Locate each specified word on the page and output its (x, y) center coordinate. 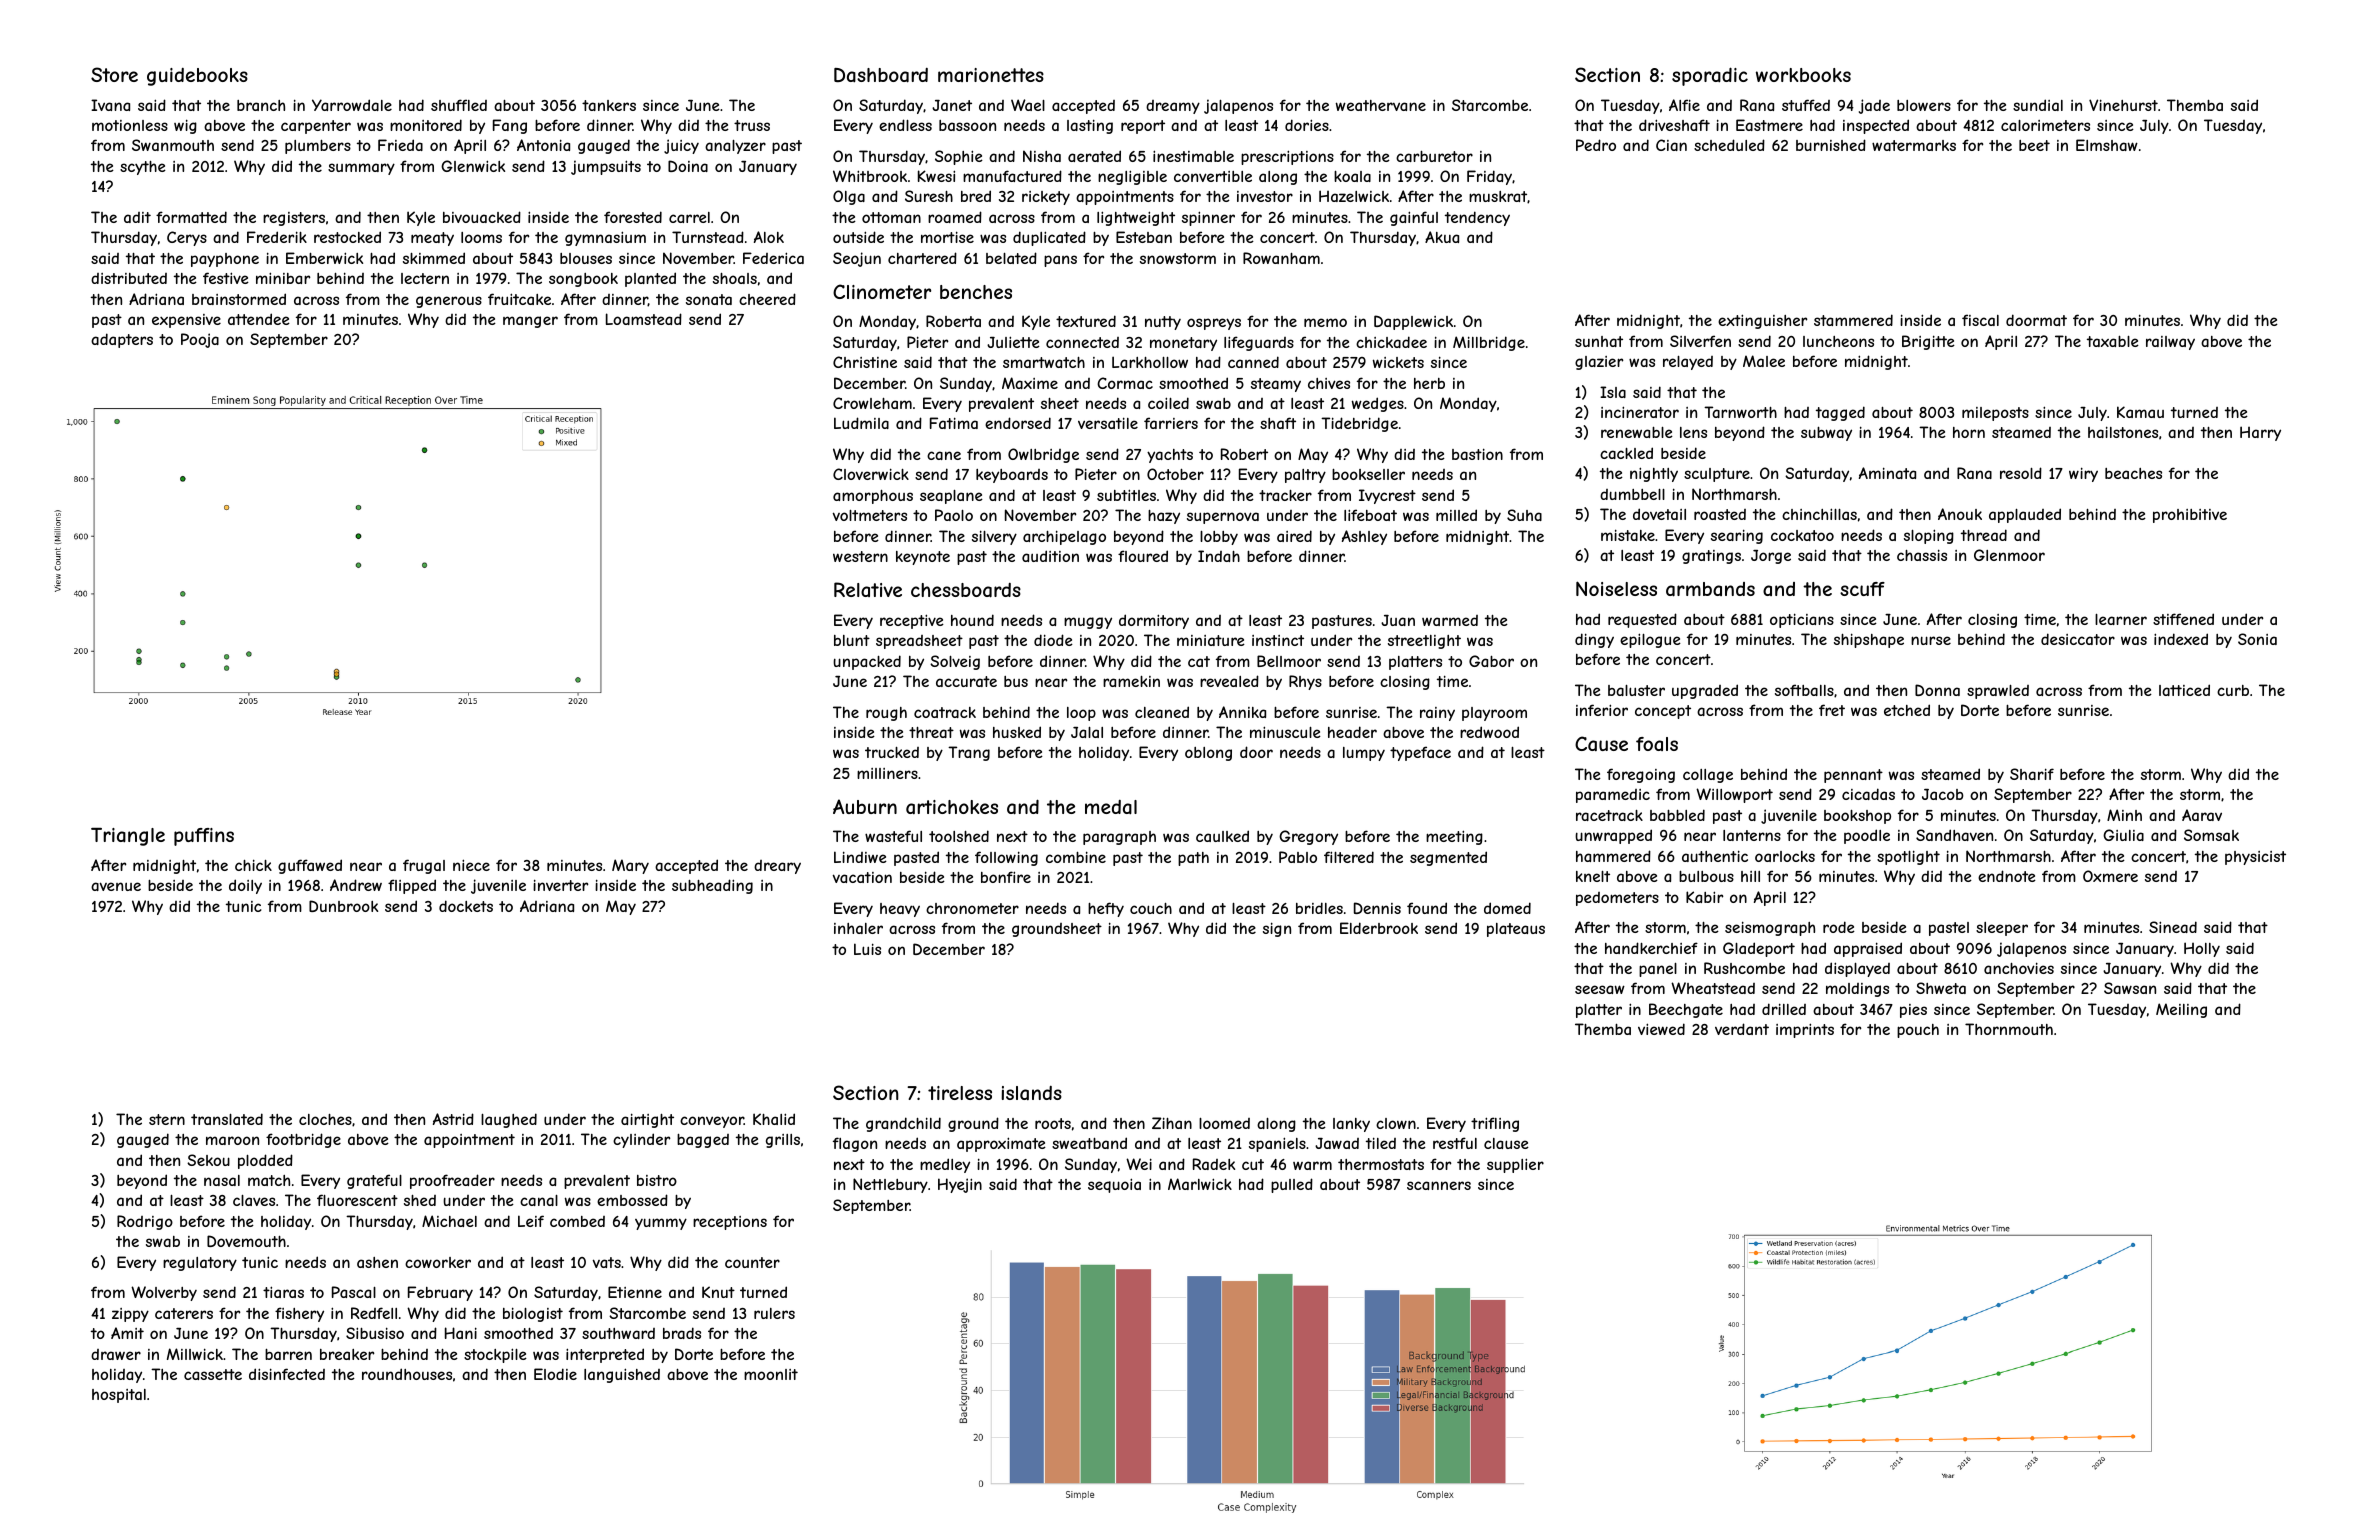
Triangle (128, 837)
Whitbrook (870, 176)
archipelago (1064, 537)
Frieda (400, 145)
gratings (1711, 557)
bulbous (1706, 876)
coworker (438, 1262)
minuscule (1285, 732)
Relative (868, 589)
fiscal (1980, 320)
